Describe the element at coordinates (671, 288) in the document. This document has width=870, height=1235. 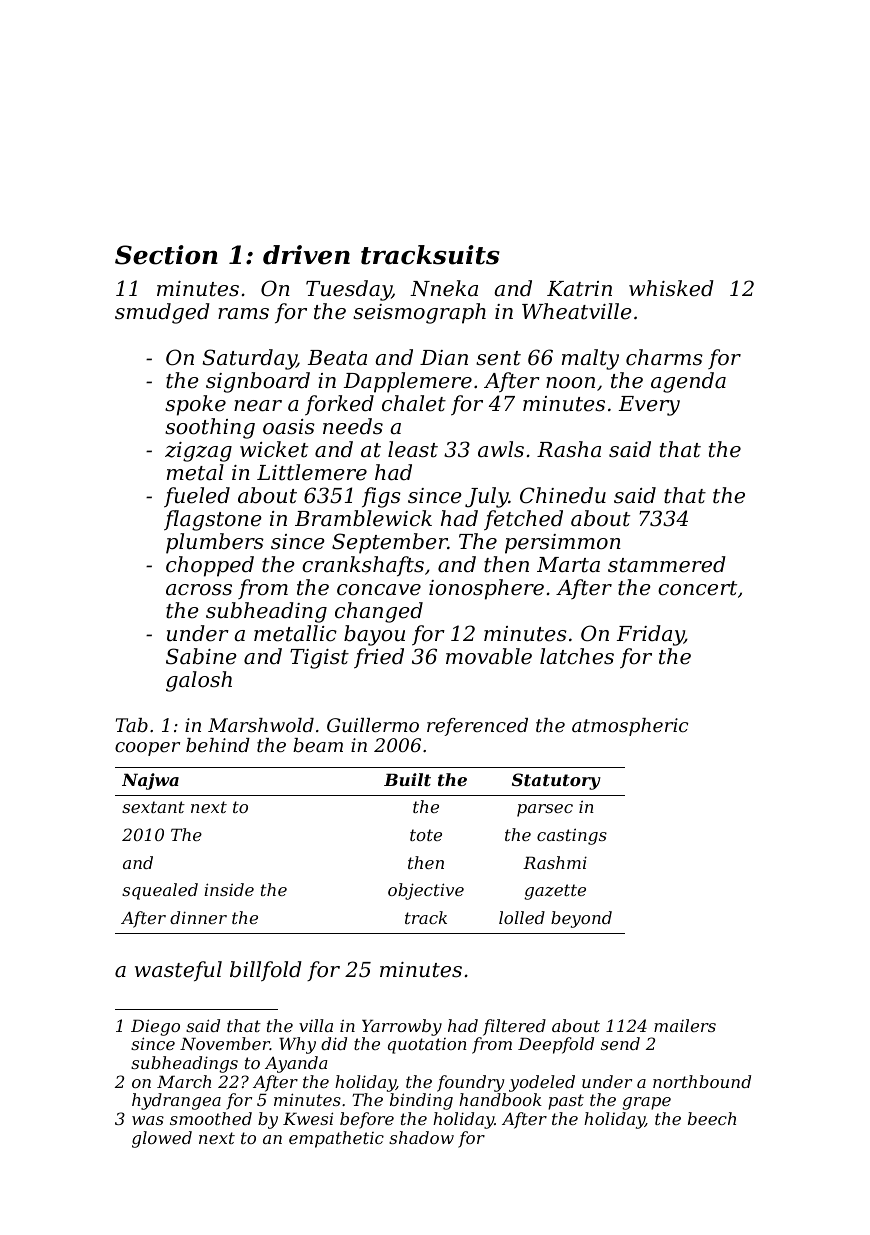
I see `whisked` at that location.
